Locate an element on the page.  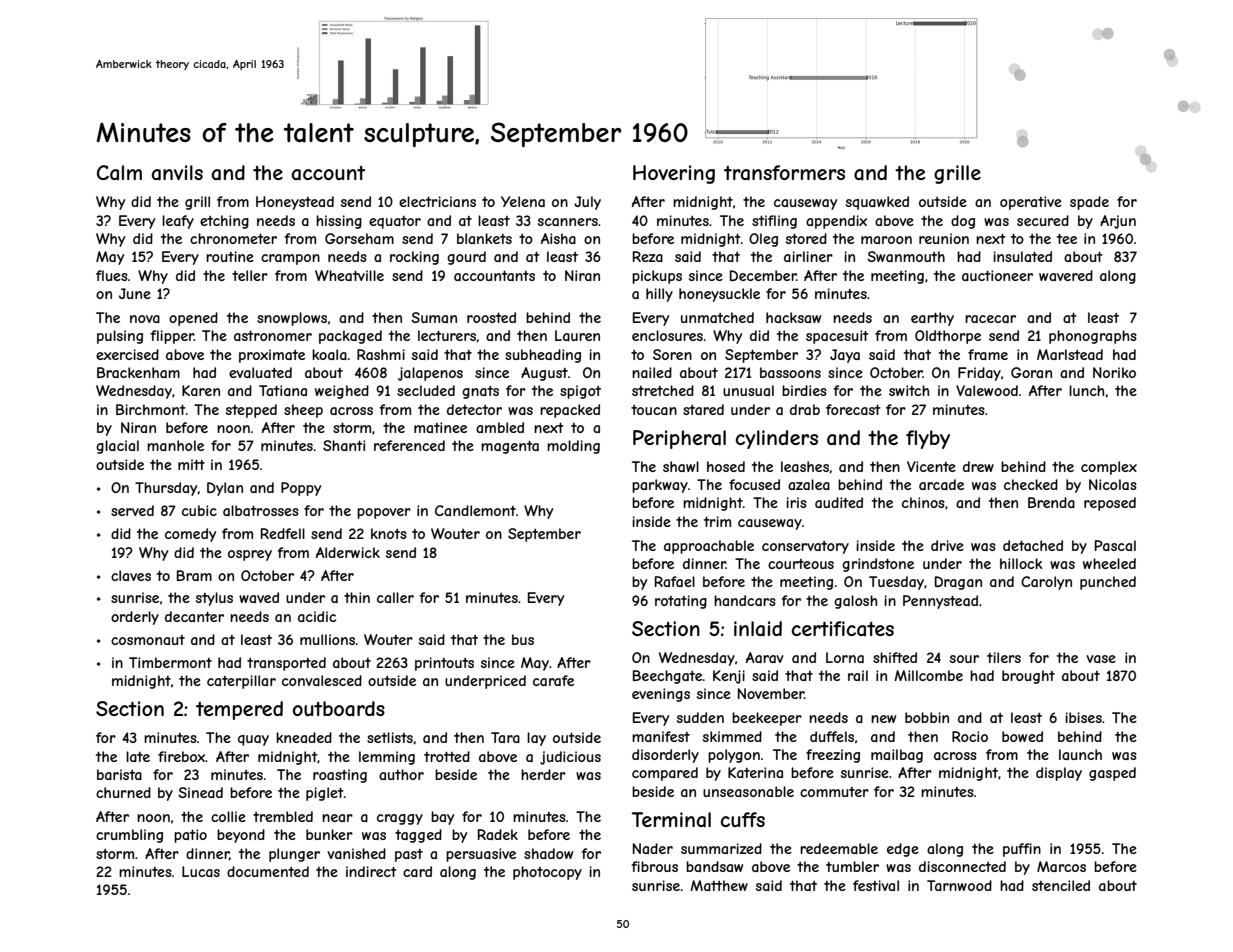
mitt is located at coordinates (191, 464).
